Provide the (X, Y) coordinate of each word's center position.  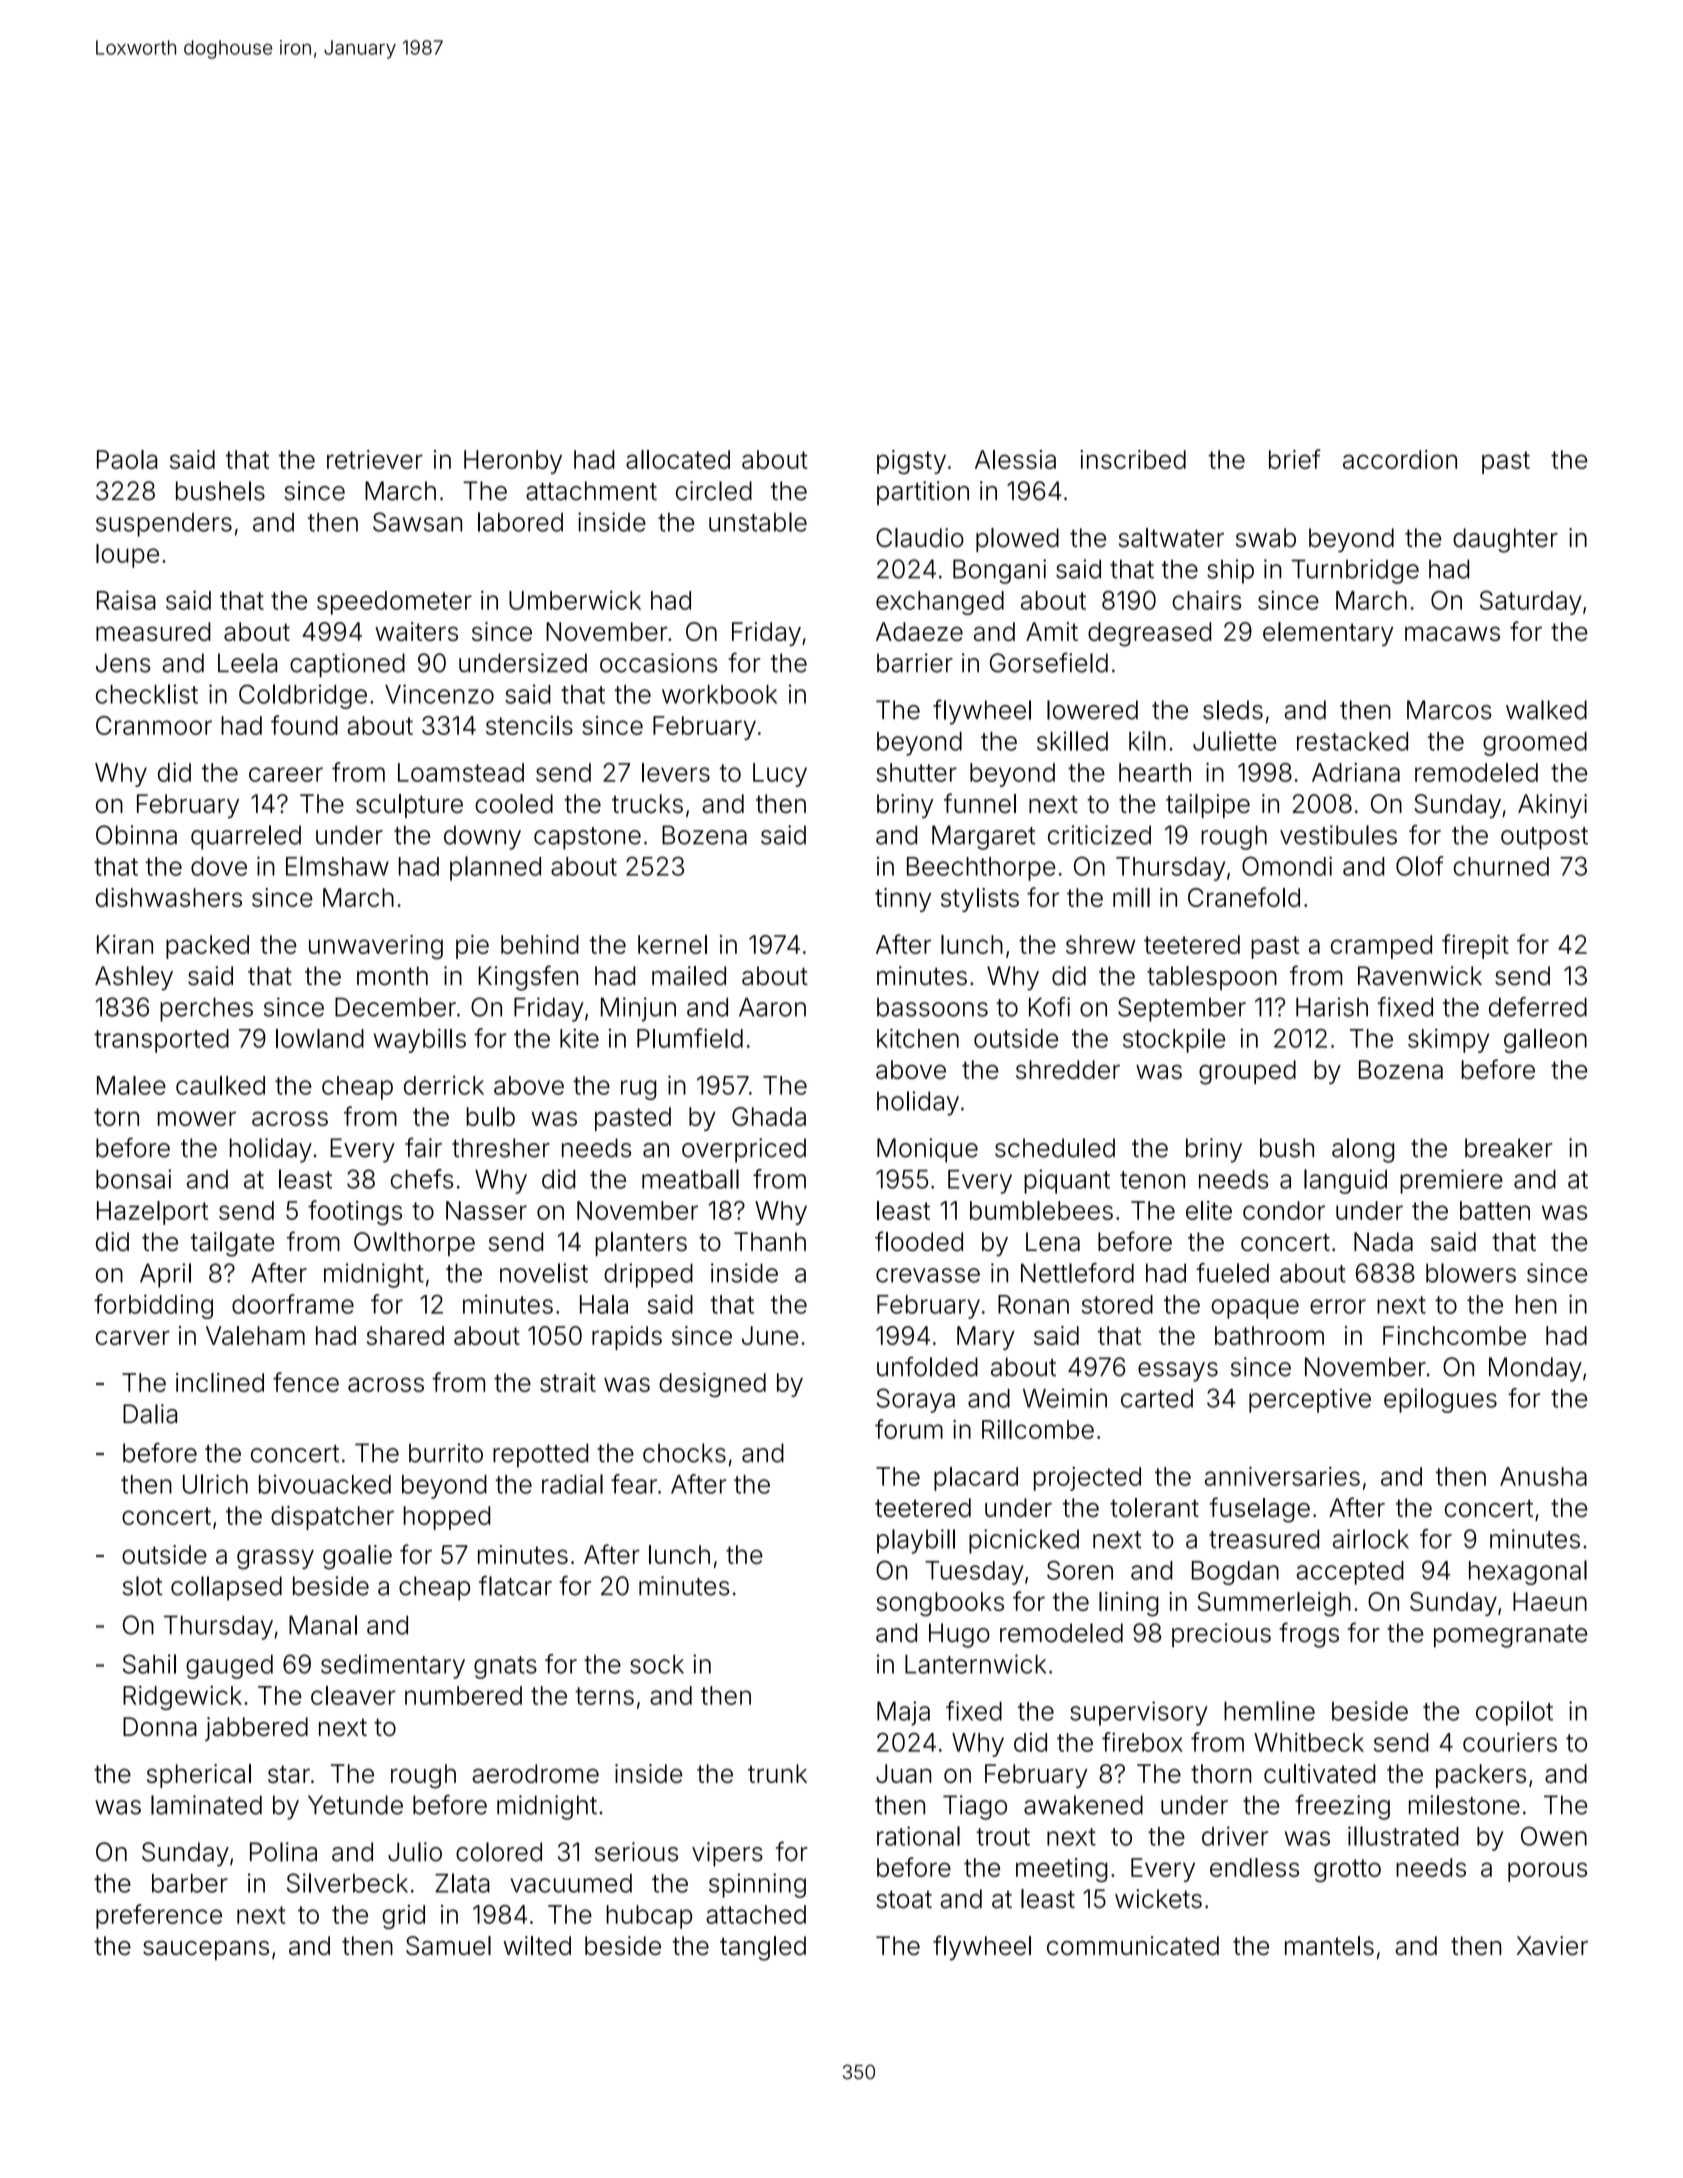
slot (143, 1586)
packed (207, 947)
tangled (763, 1948)
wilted (537, 1946)
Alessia (1015, 459)
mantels (1329, 1946)
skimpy (1448, 1041)
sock (657, 1664)
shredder (1068, 1069)
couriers (1510, 1742)
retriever (375, 459)
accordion (1400, 459)
